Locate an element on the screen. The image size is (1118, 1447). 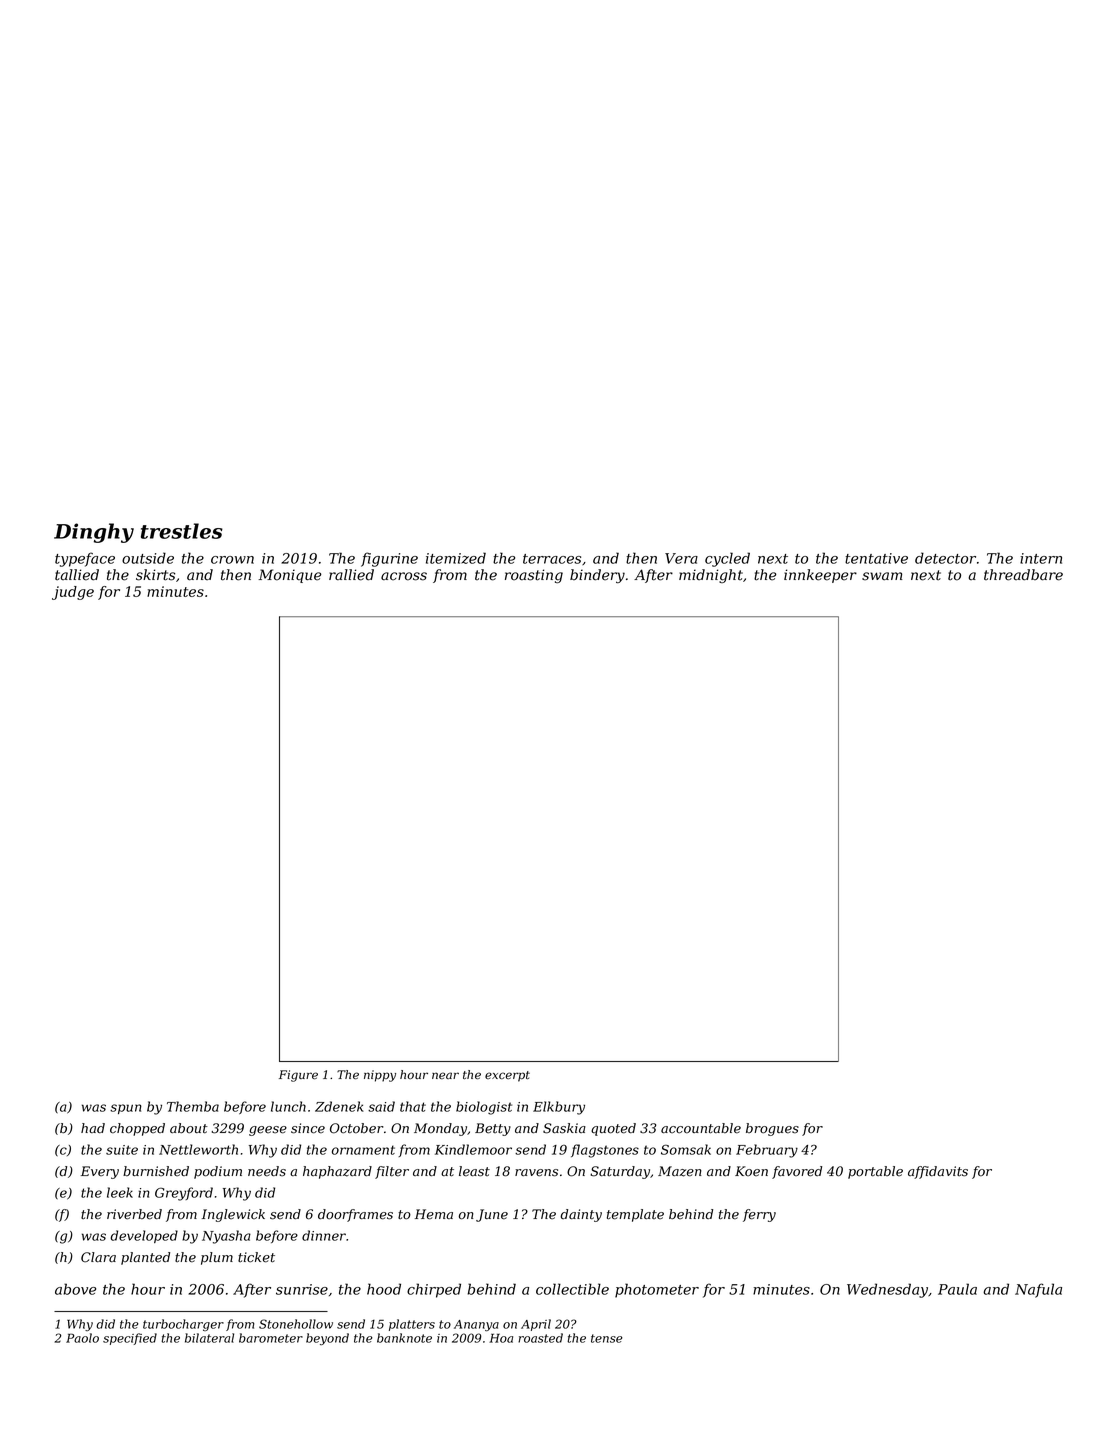
swam is located at coordinates (882, 576).
